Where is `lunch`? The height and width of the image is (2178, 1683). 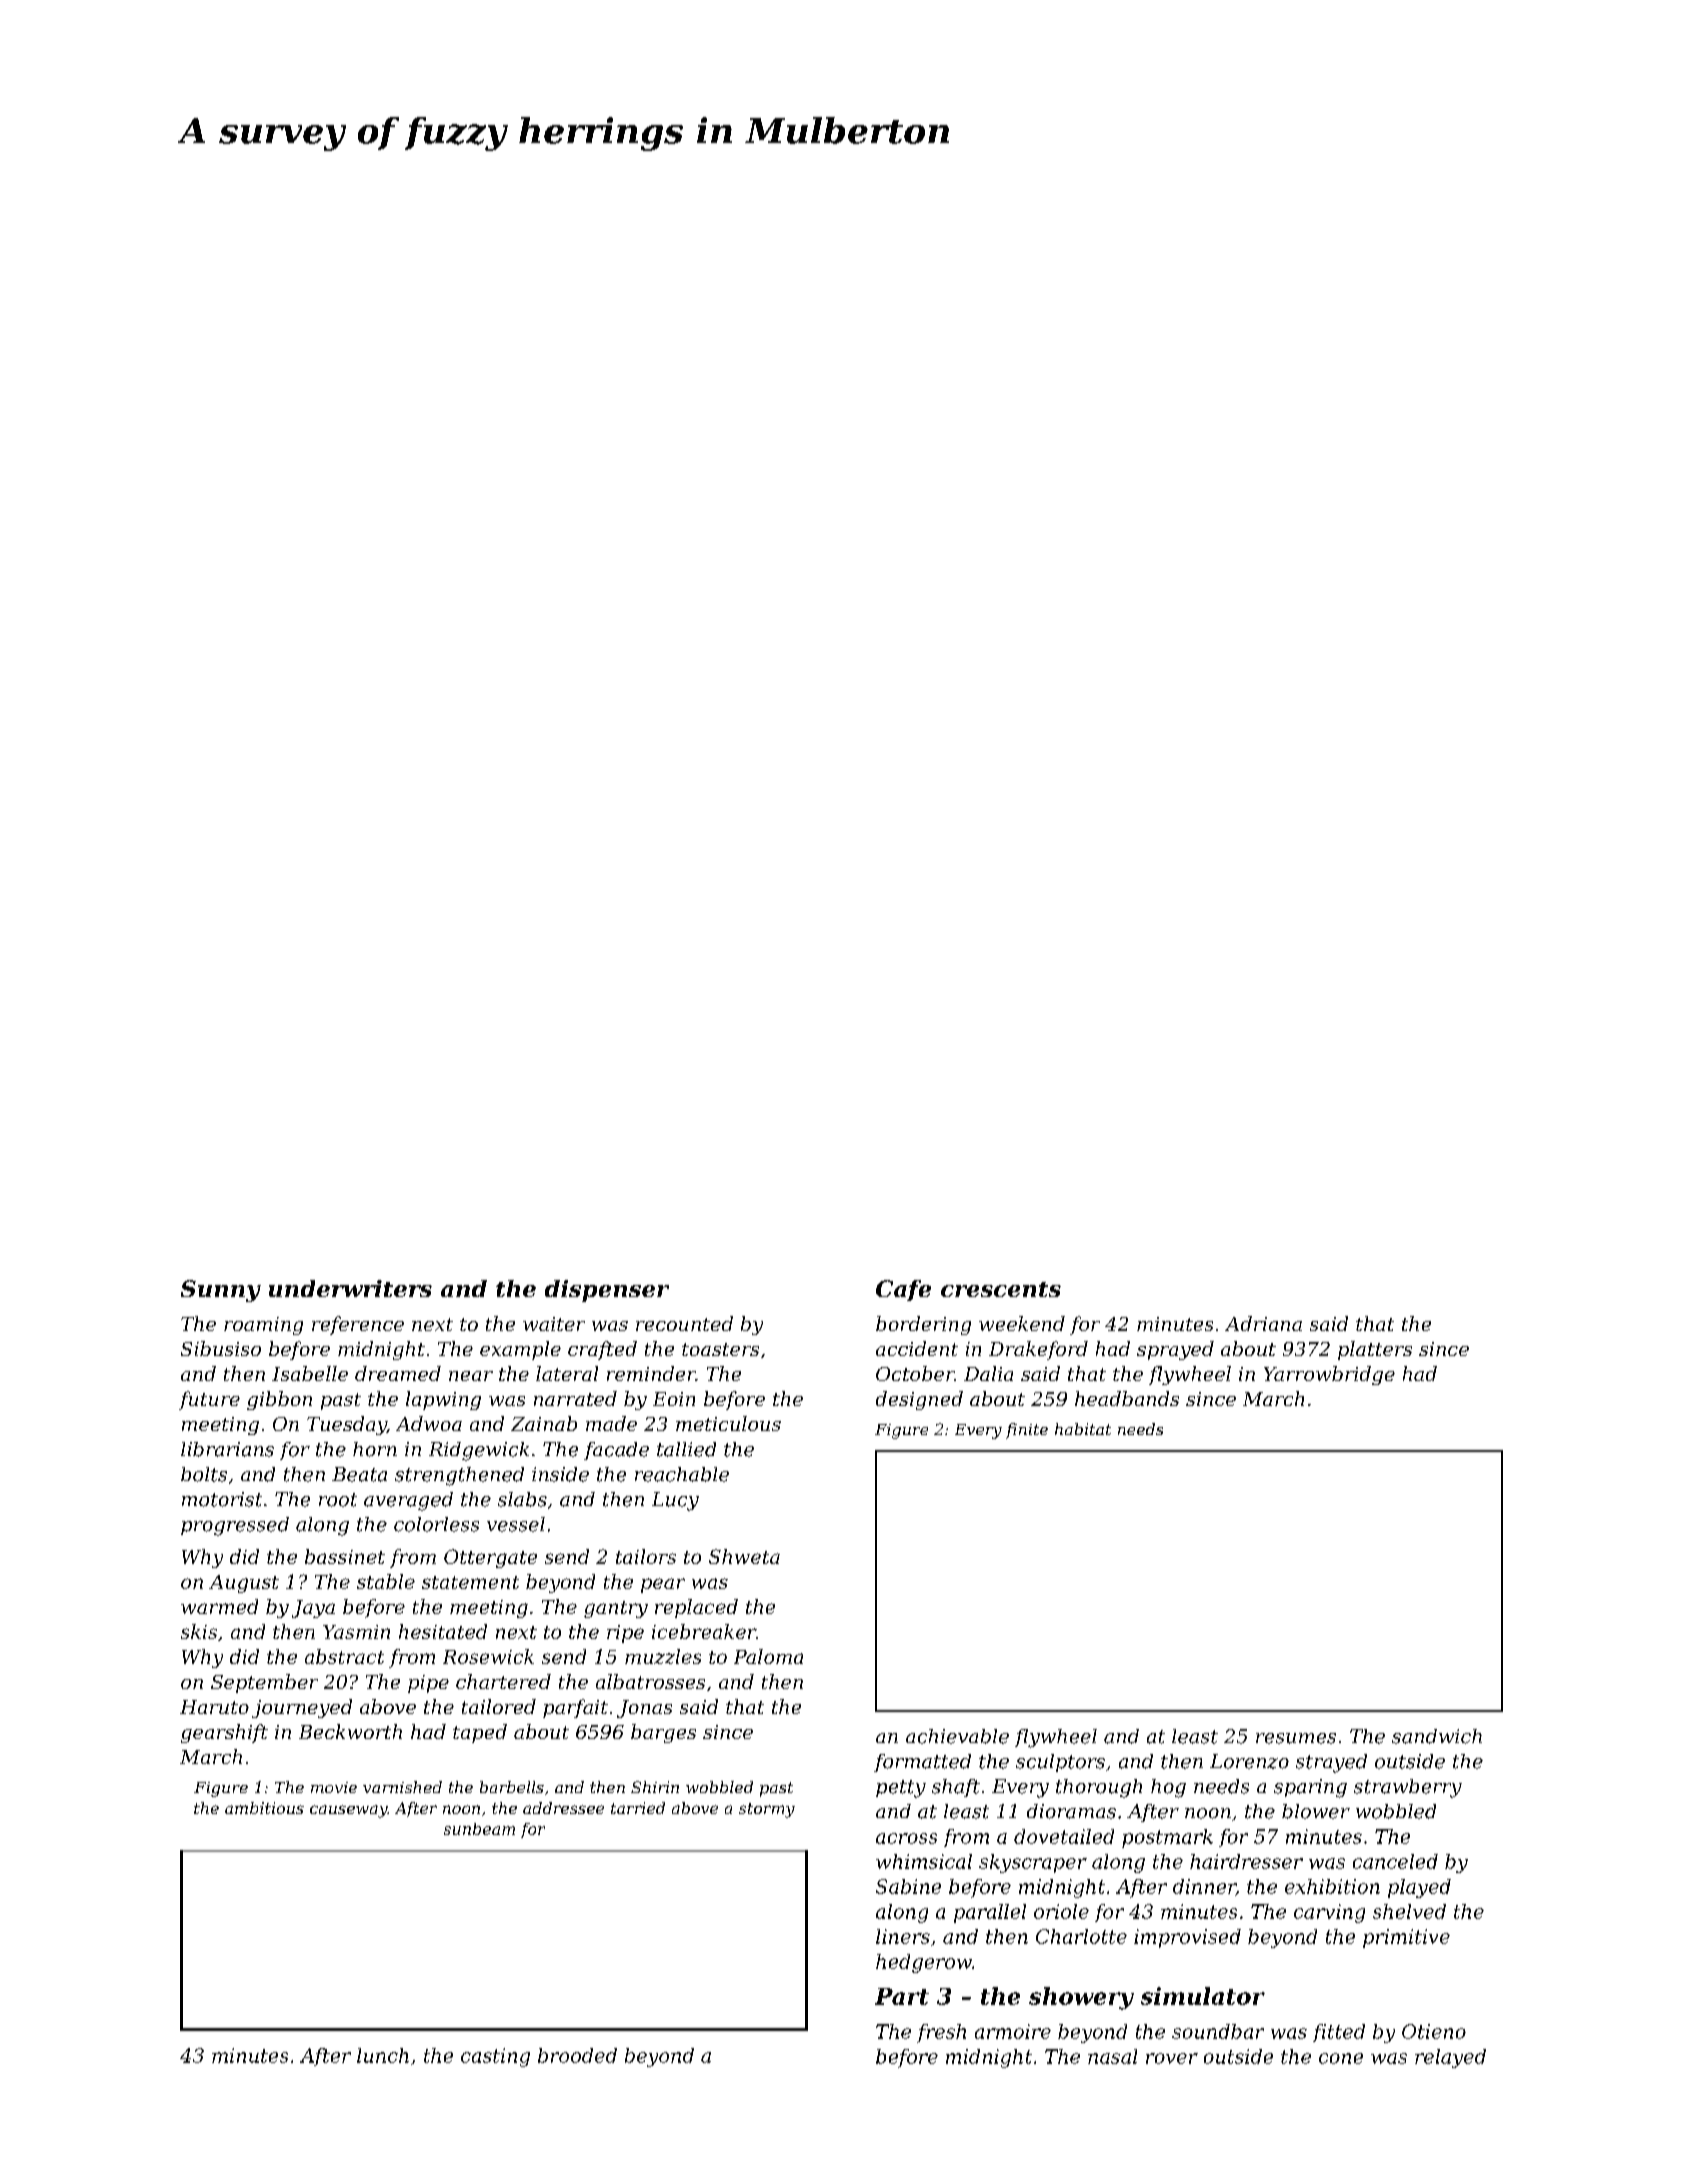 lunch is located at coordinates (383, 2055).
